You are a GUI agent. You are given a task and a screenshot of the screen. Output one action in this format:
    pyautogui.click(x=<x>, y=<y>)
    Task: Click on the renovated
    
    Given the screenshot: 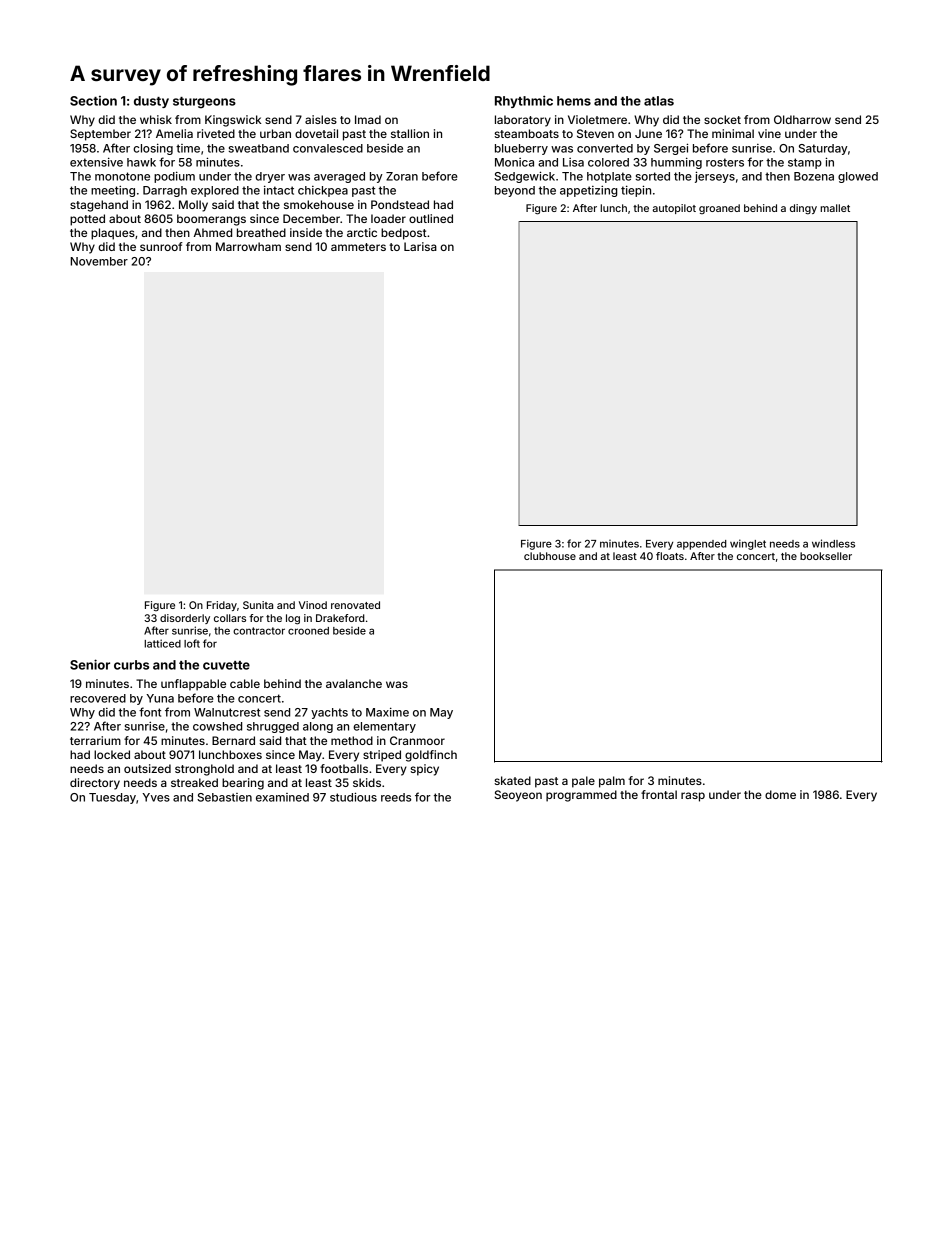 What is the action you would take?
    pyautogui.click(x=355, y=605)
